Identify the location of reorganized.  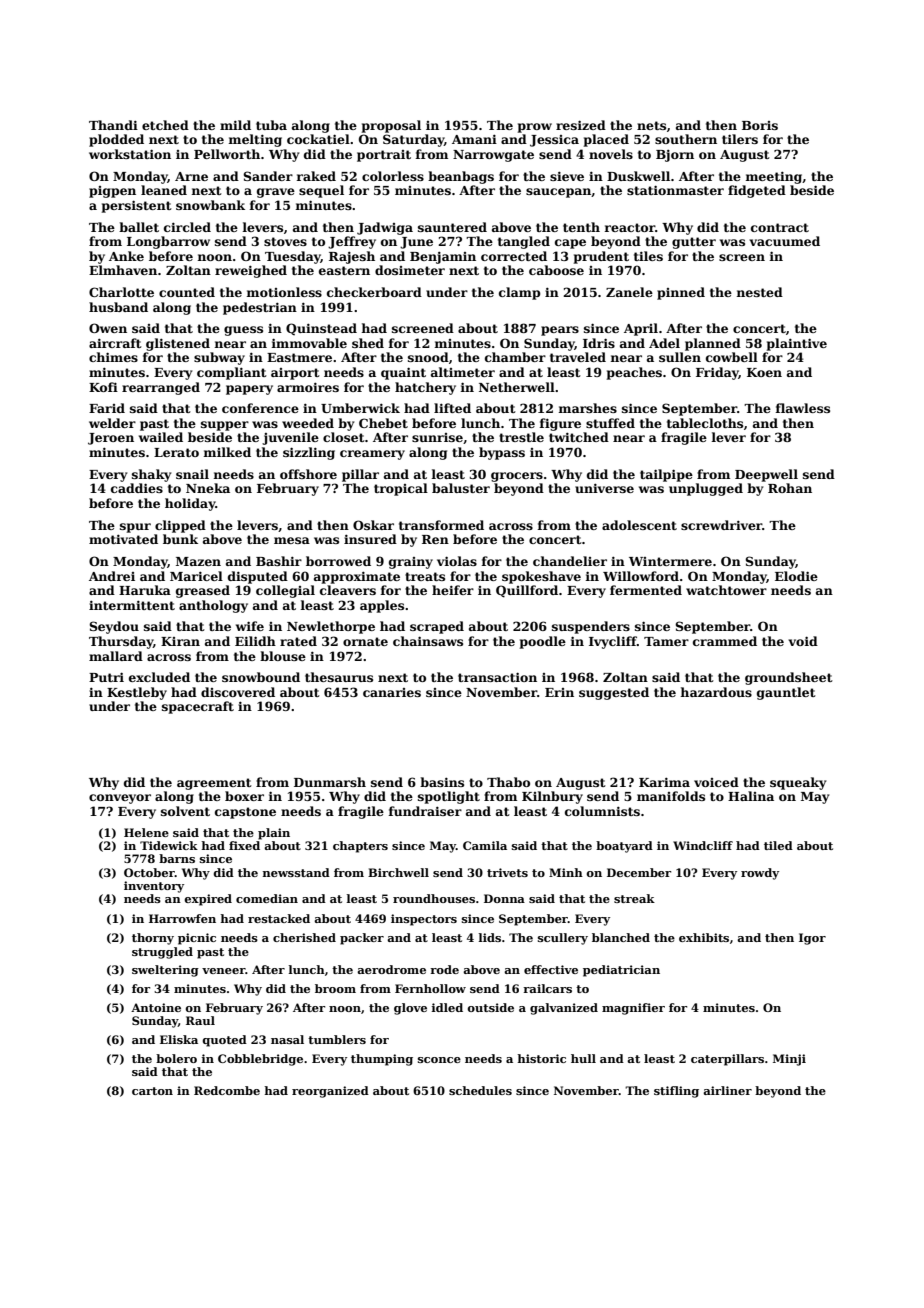
(330, 1092).
